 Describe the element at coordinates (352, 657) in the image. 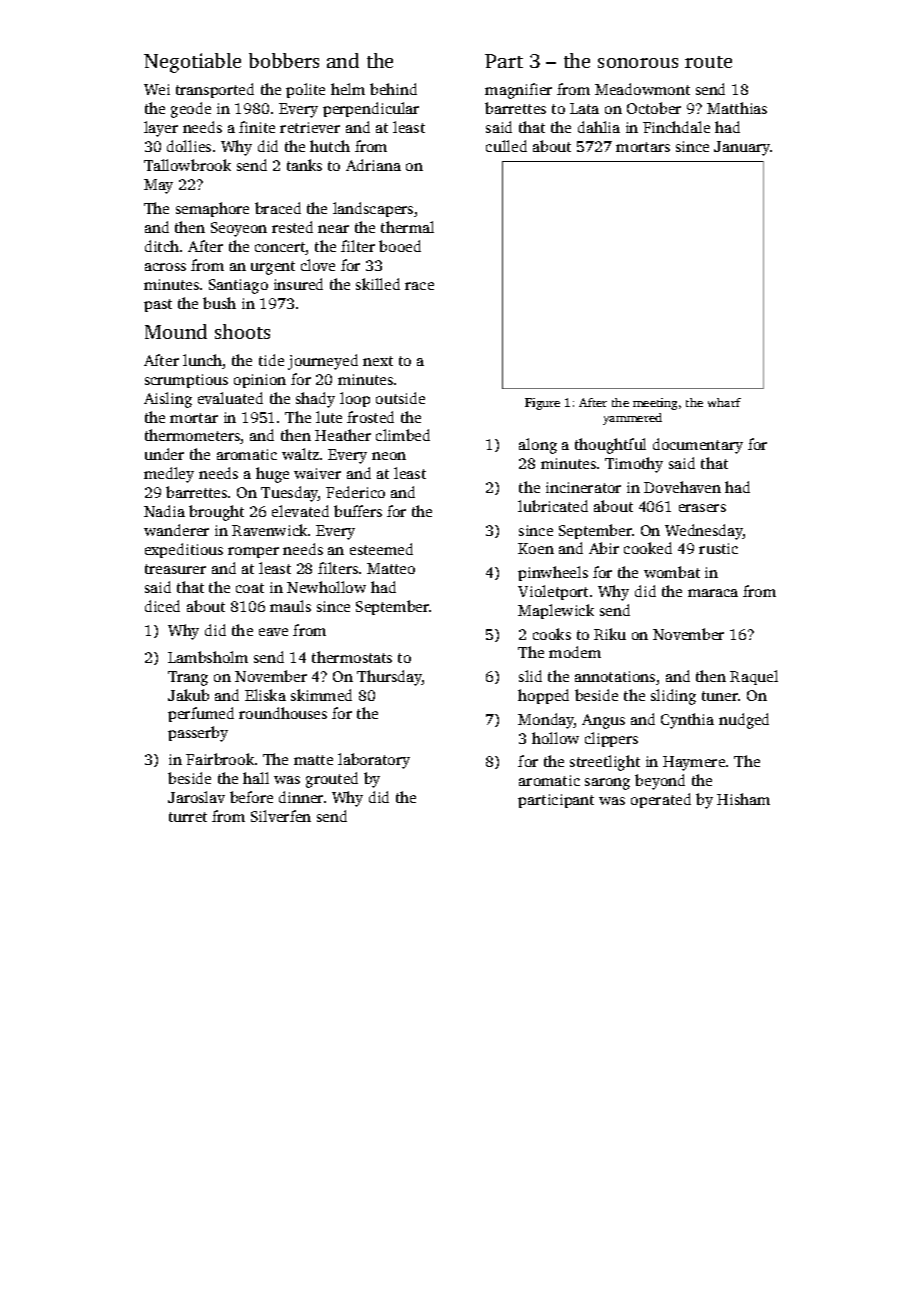

I see `thermostats` at that location.
